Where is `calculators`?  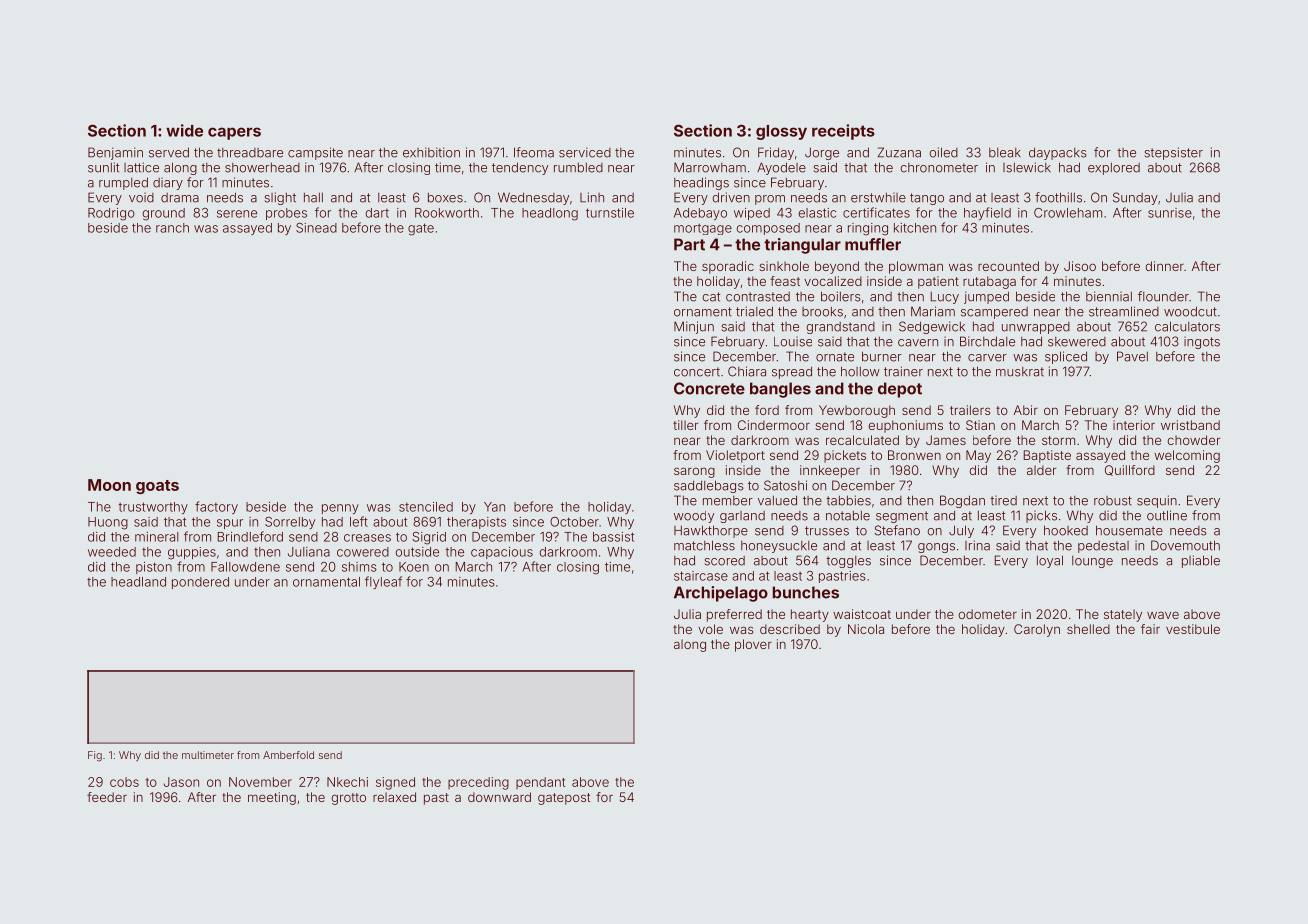
calculators is located at coordinates (1187, 326).
